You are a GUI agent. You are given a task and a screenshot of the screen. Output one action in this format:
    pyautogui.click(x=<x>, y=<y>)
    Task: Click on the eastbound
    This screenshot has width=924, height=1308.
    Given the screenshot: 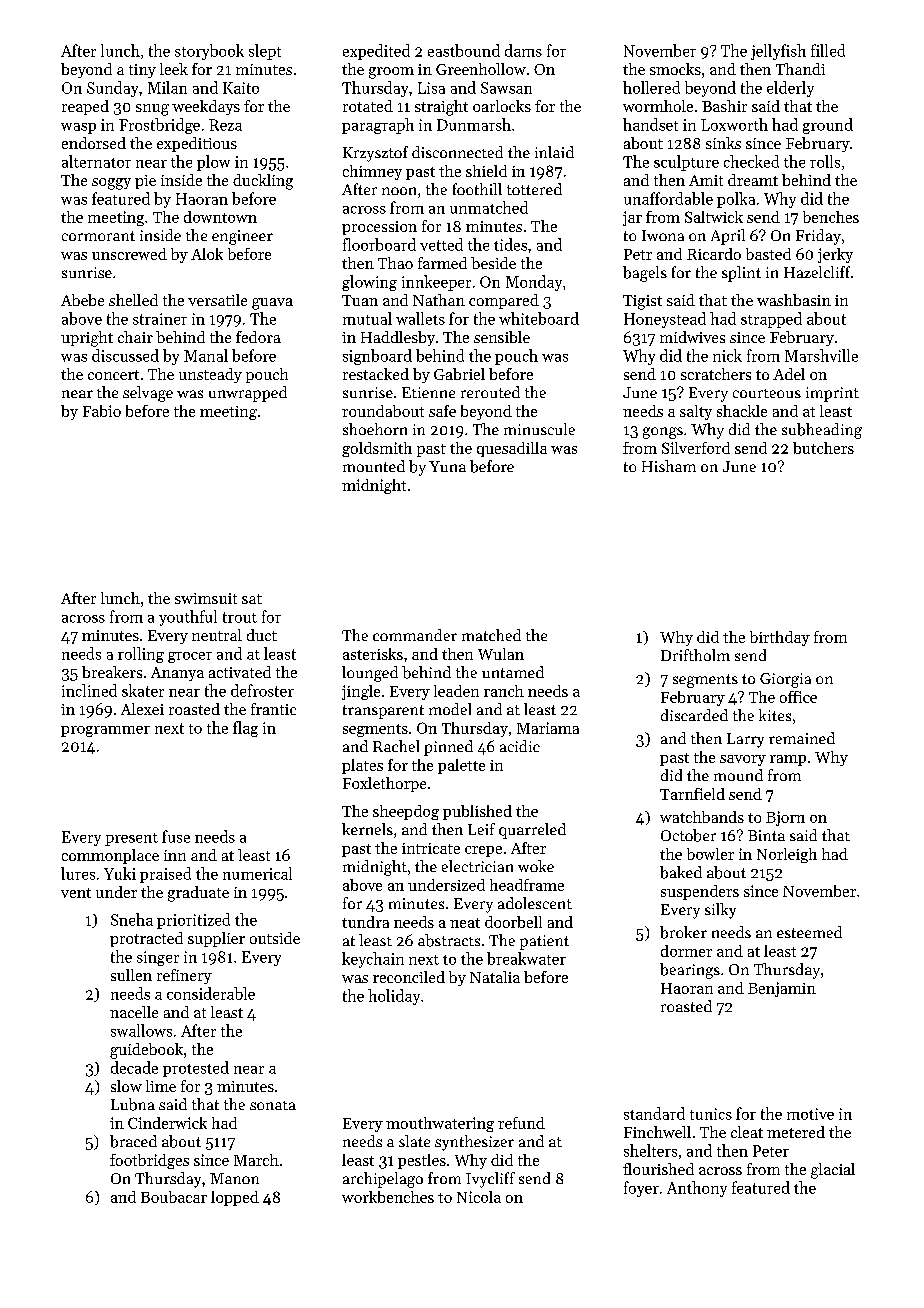 What is the action you would take?
    pyautogui.click(x=464, y=50)
